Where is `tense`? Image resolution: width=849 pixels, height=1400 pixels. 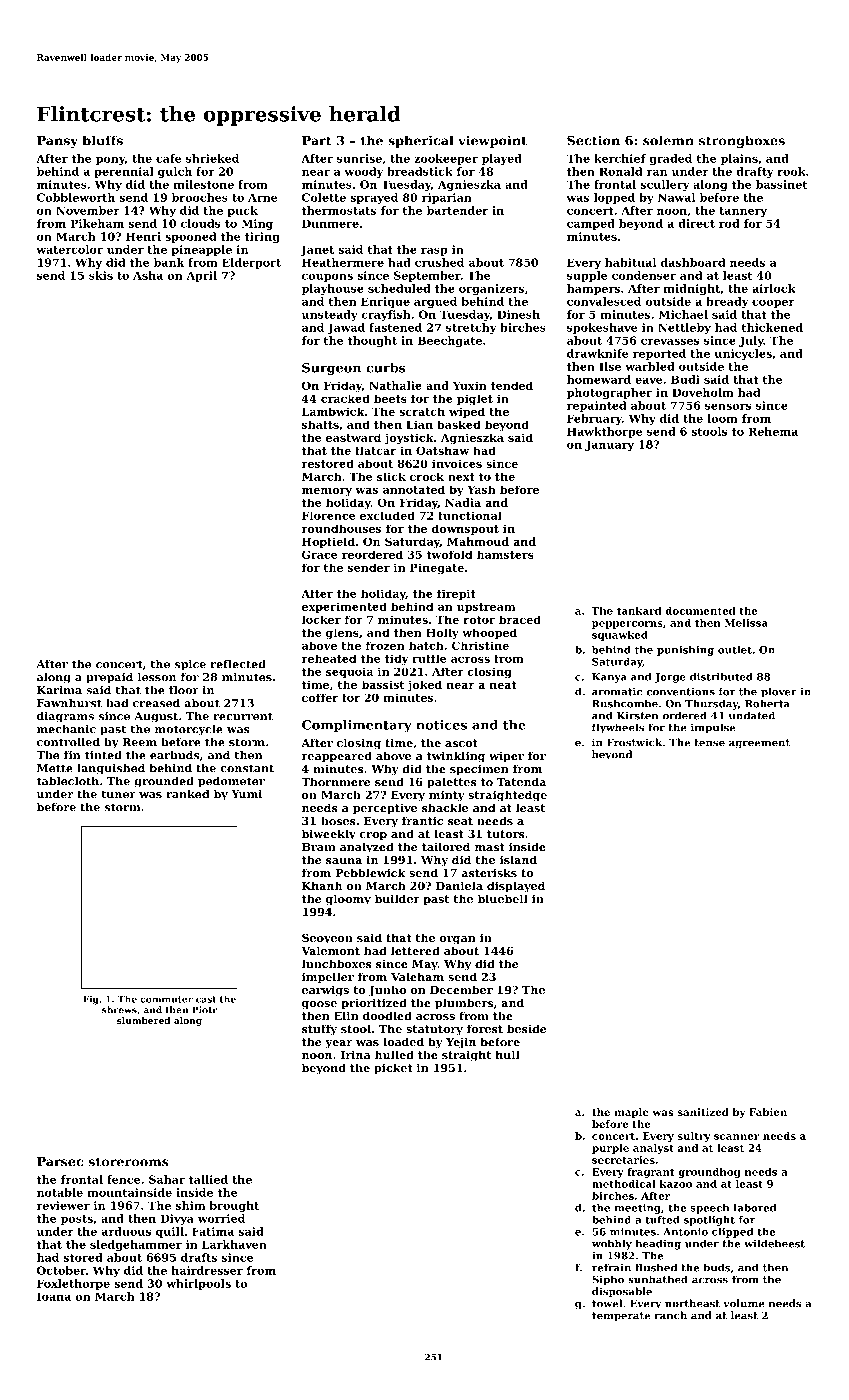 tense is located at coordinates (709, 743).
